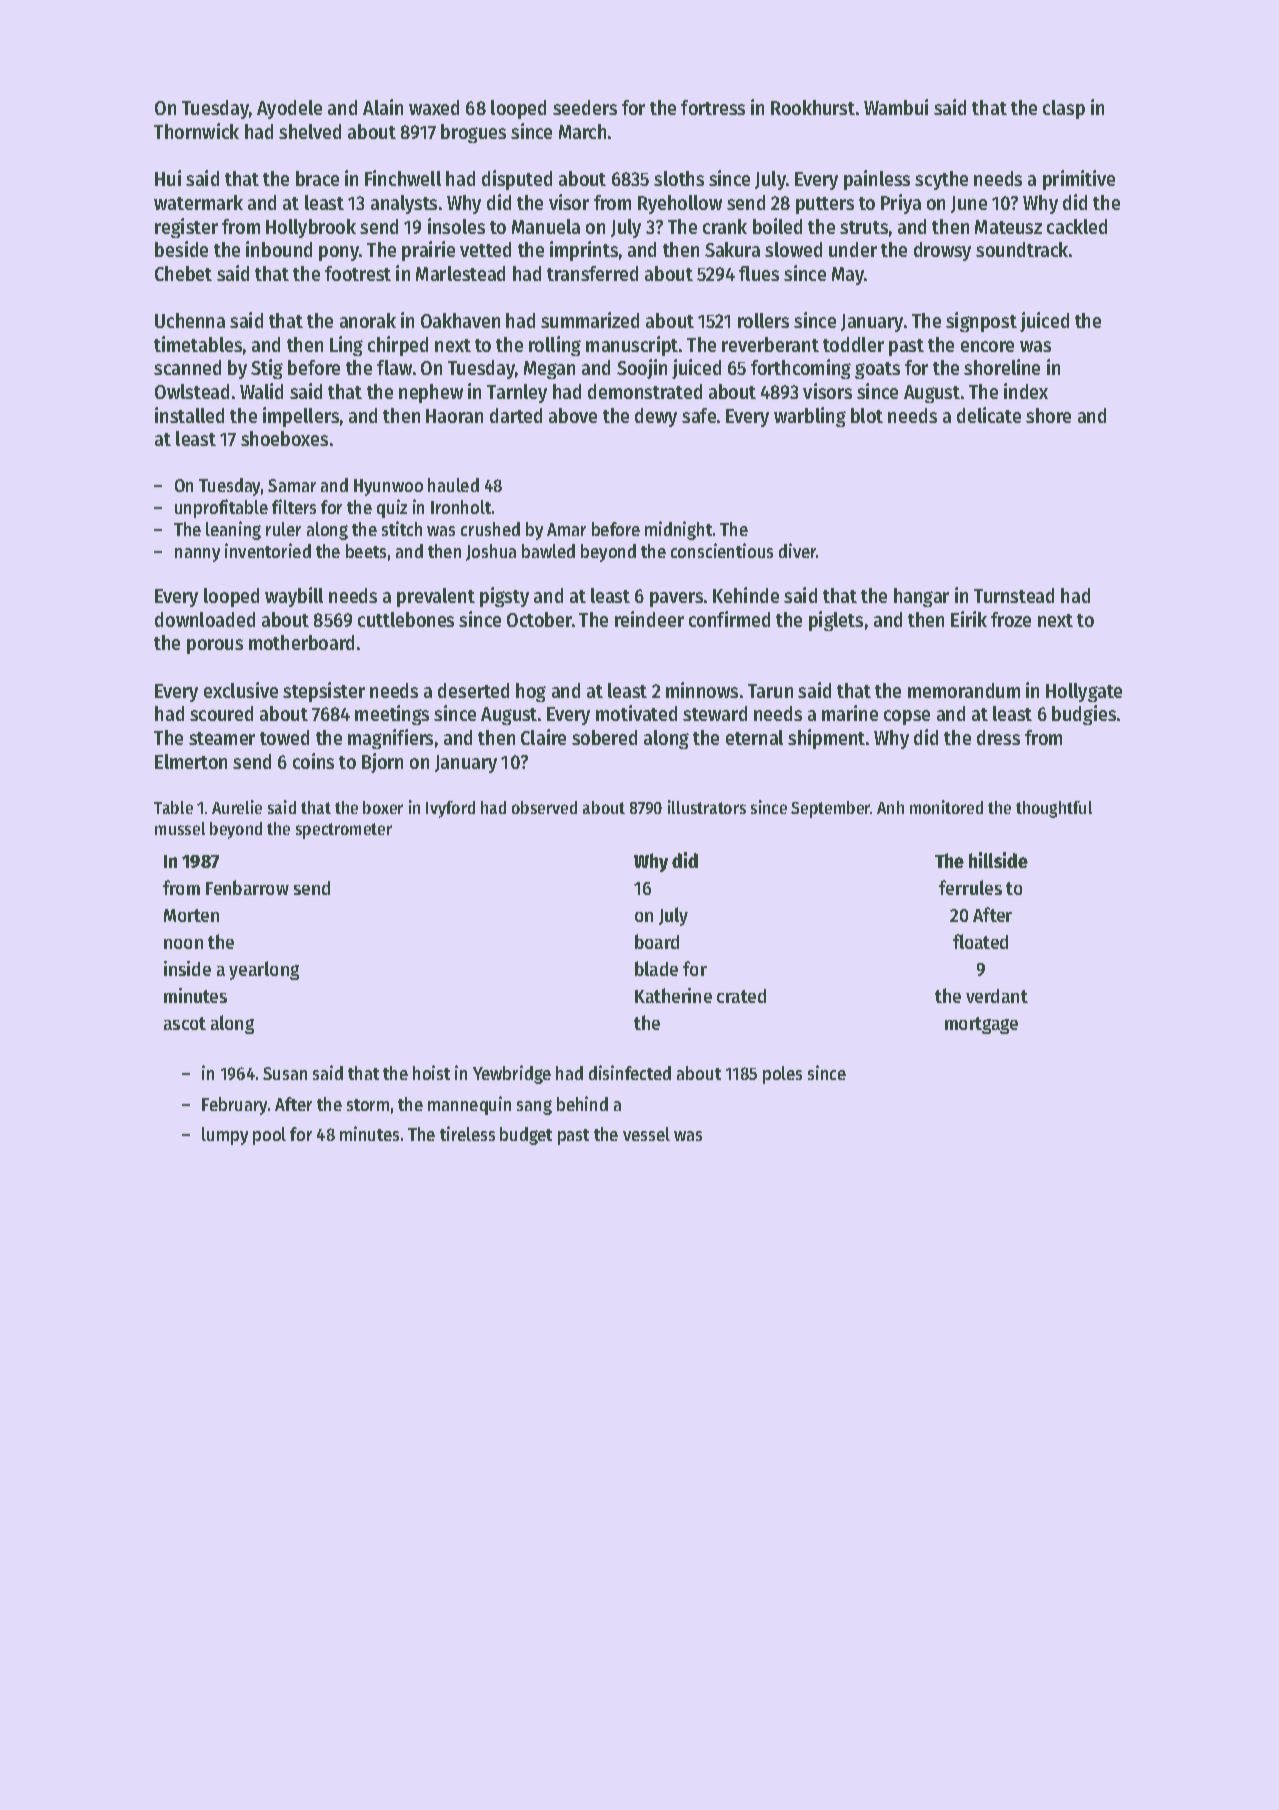 The height and width of the page is (1810, 1279). I want to click on beets, so click(366, 551).
